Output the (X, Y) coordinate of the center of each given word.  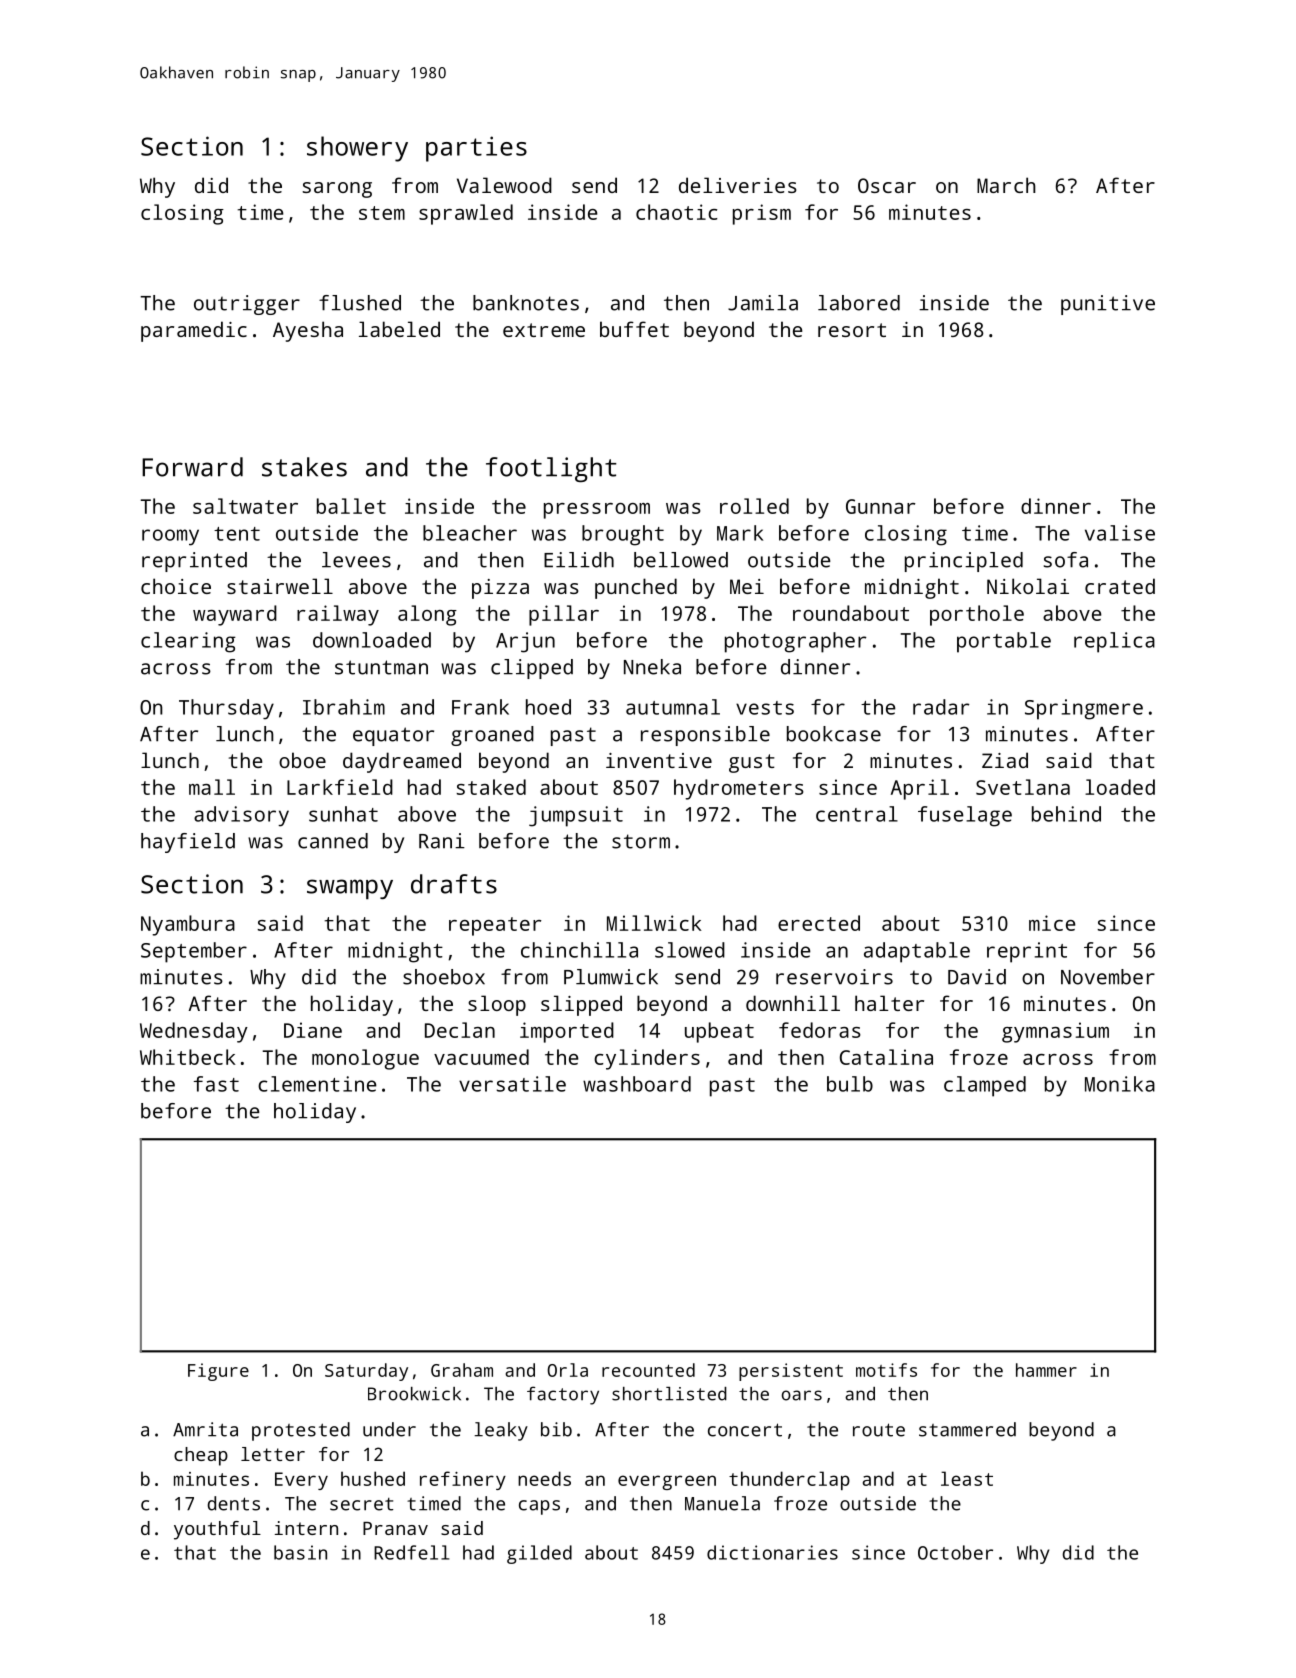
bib (556, 1429)
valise (1120, 533)
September (194, 952)
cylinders (647, 1059)
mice (1052, 923)
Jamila (763, 303)
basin (300, 1552)
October (955, 1552)
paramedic (194, 331)
